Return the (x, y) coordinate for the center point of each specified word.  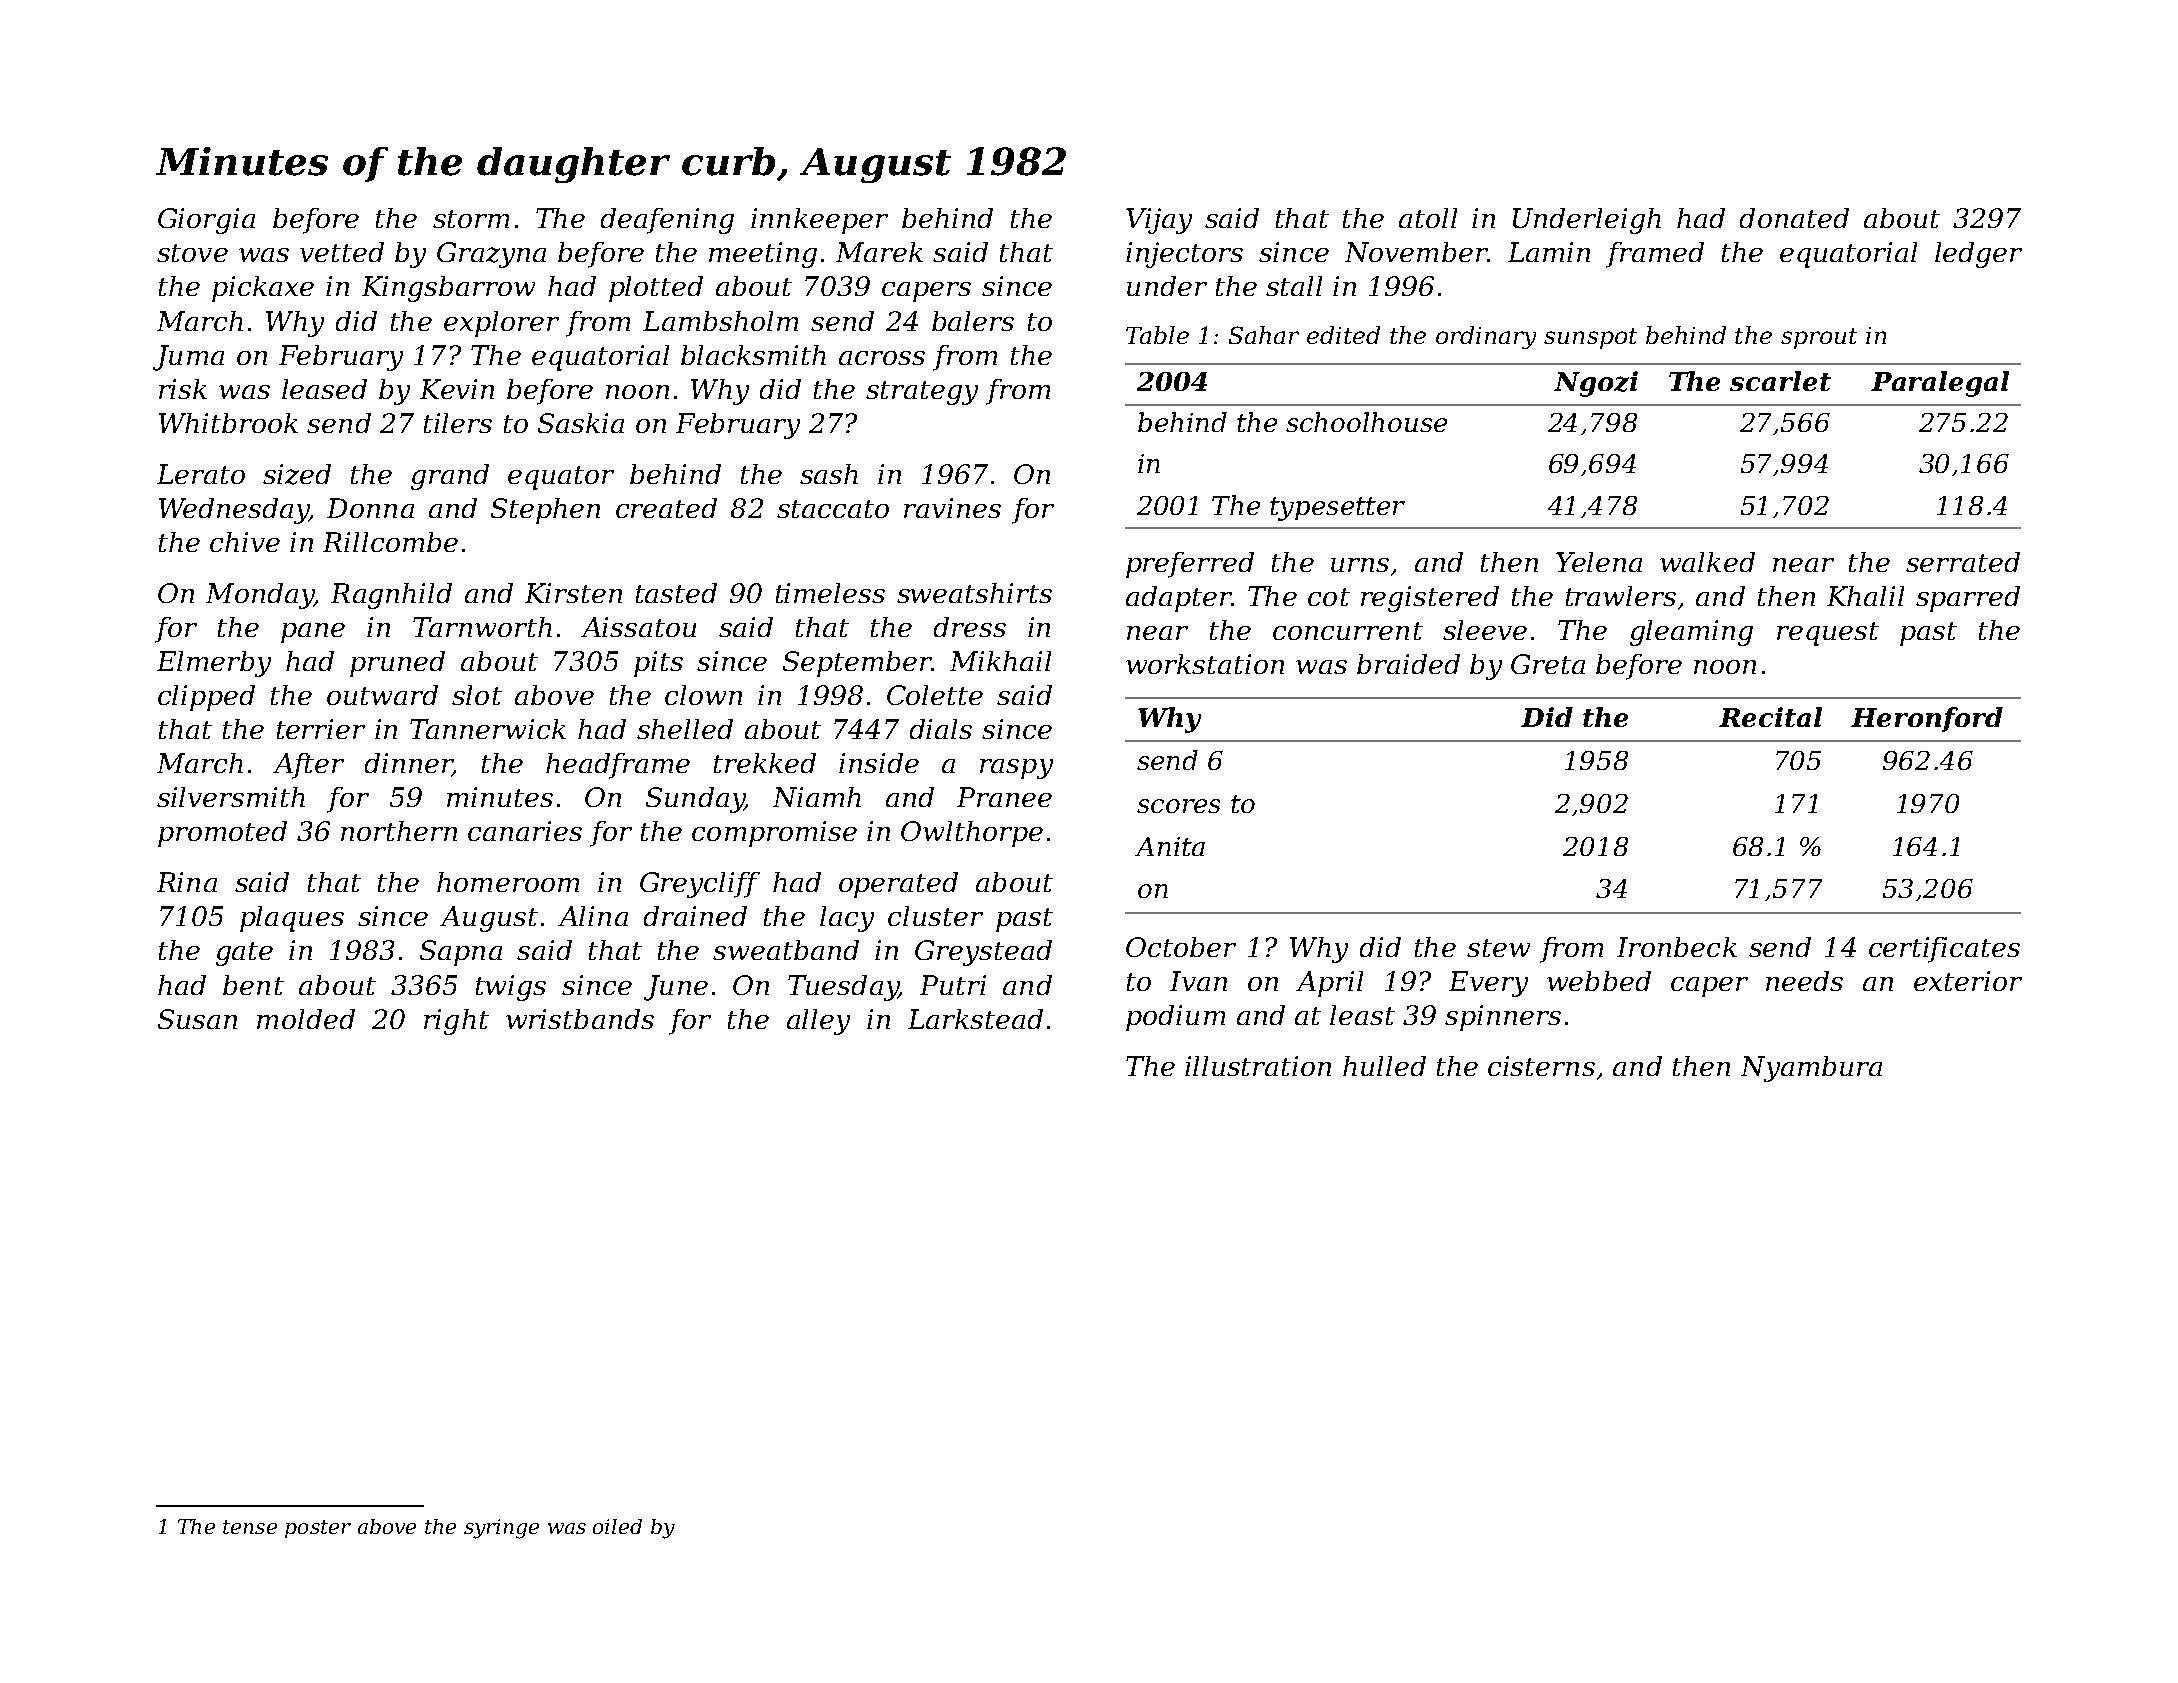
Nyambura (1811, 1069)
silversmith (231, 797)
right (456, 1022)
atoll (1428, 218)
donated (1794, 218)
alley (818, 1022)
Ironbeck (1677, 947)
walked (1707, 562)
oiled (617, 1526)
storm (471, 219)
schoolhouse (1366, 422)
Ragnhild (391, 596)
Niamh (817, 797)
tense (250, 1527)
